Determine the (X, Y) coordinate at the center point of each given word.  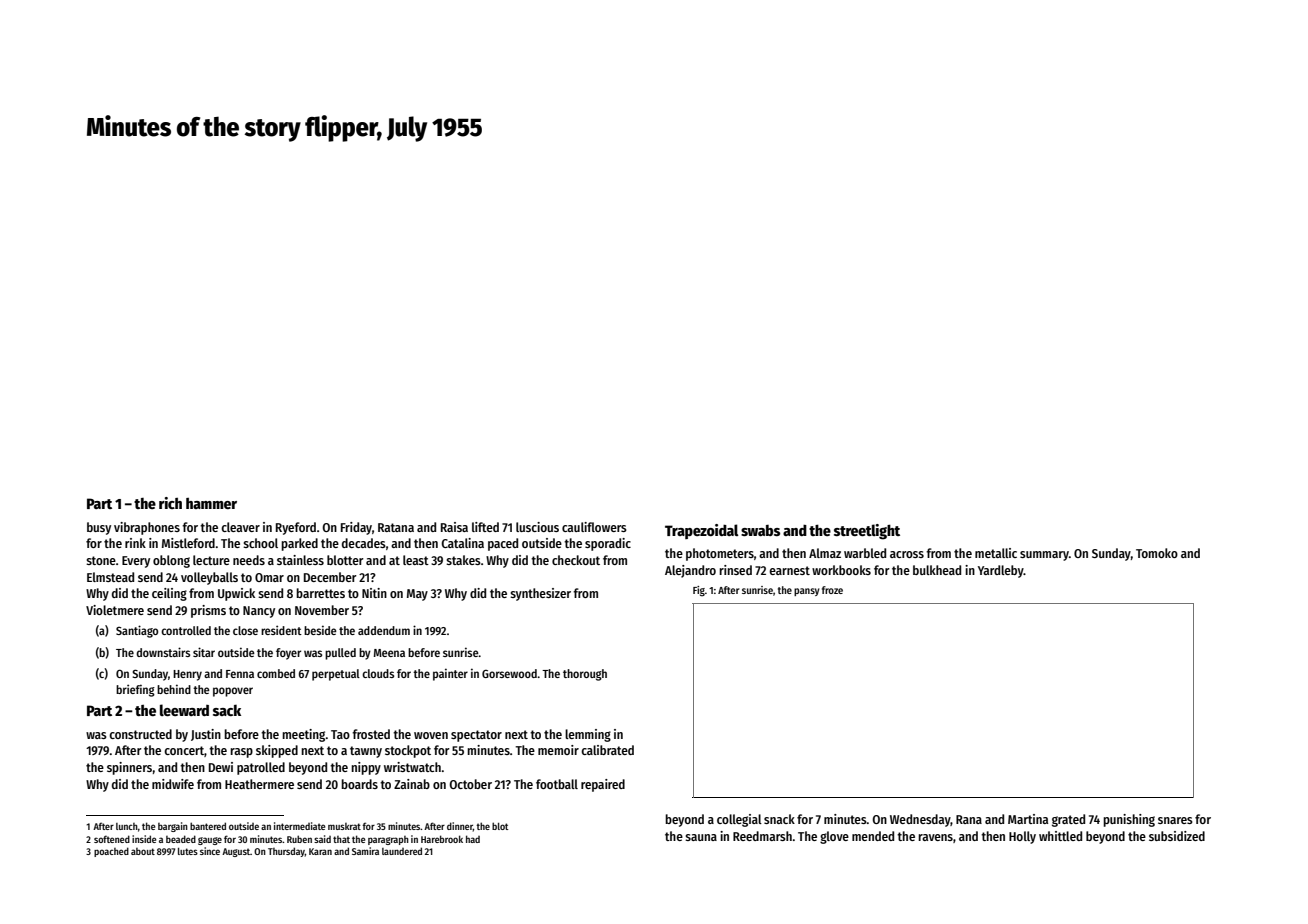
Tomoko (1157, 553)
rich (170, 503)
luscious (537, 527)
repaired (603, 785)
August (236, 852)
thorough (585, 675)
